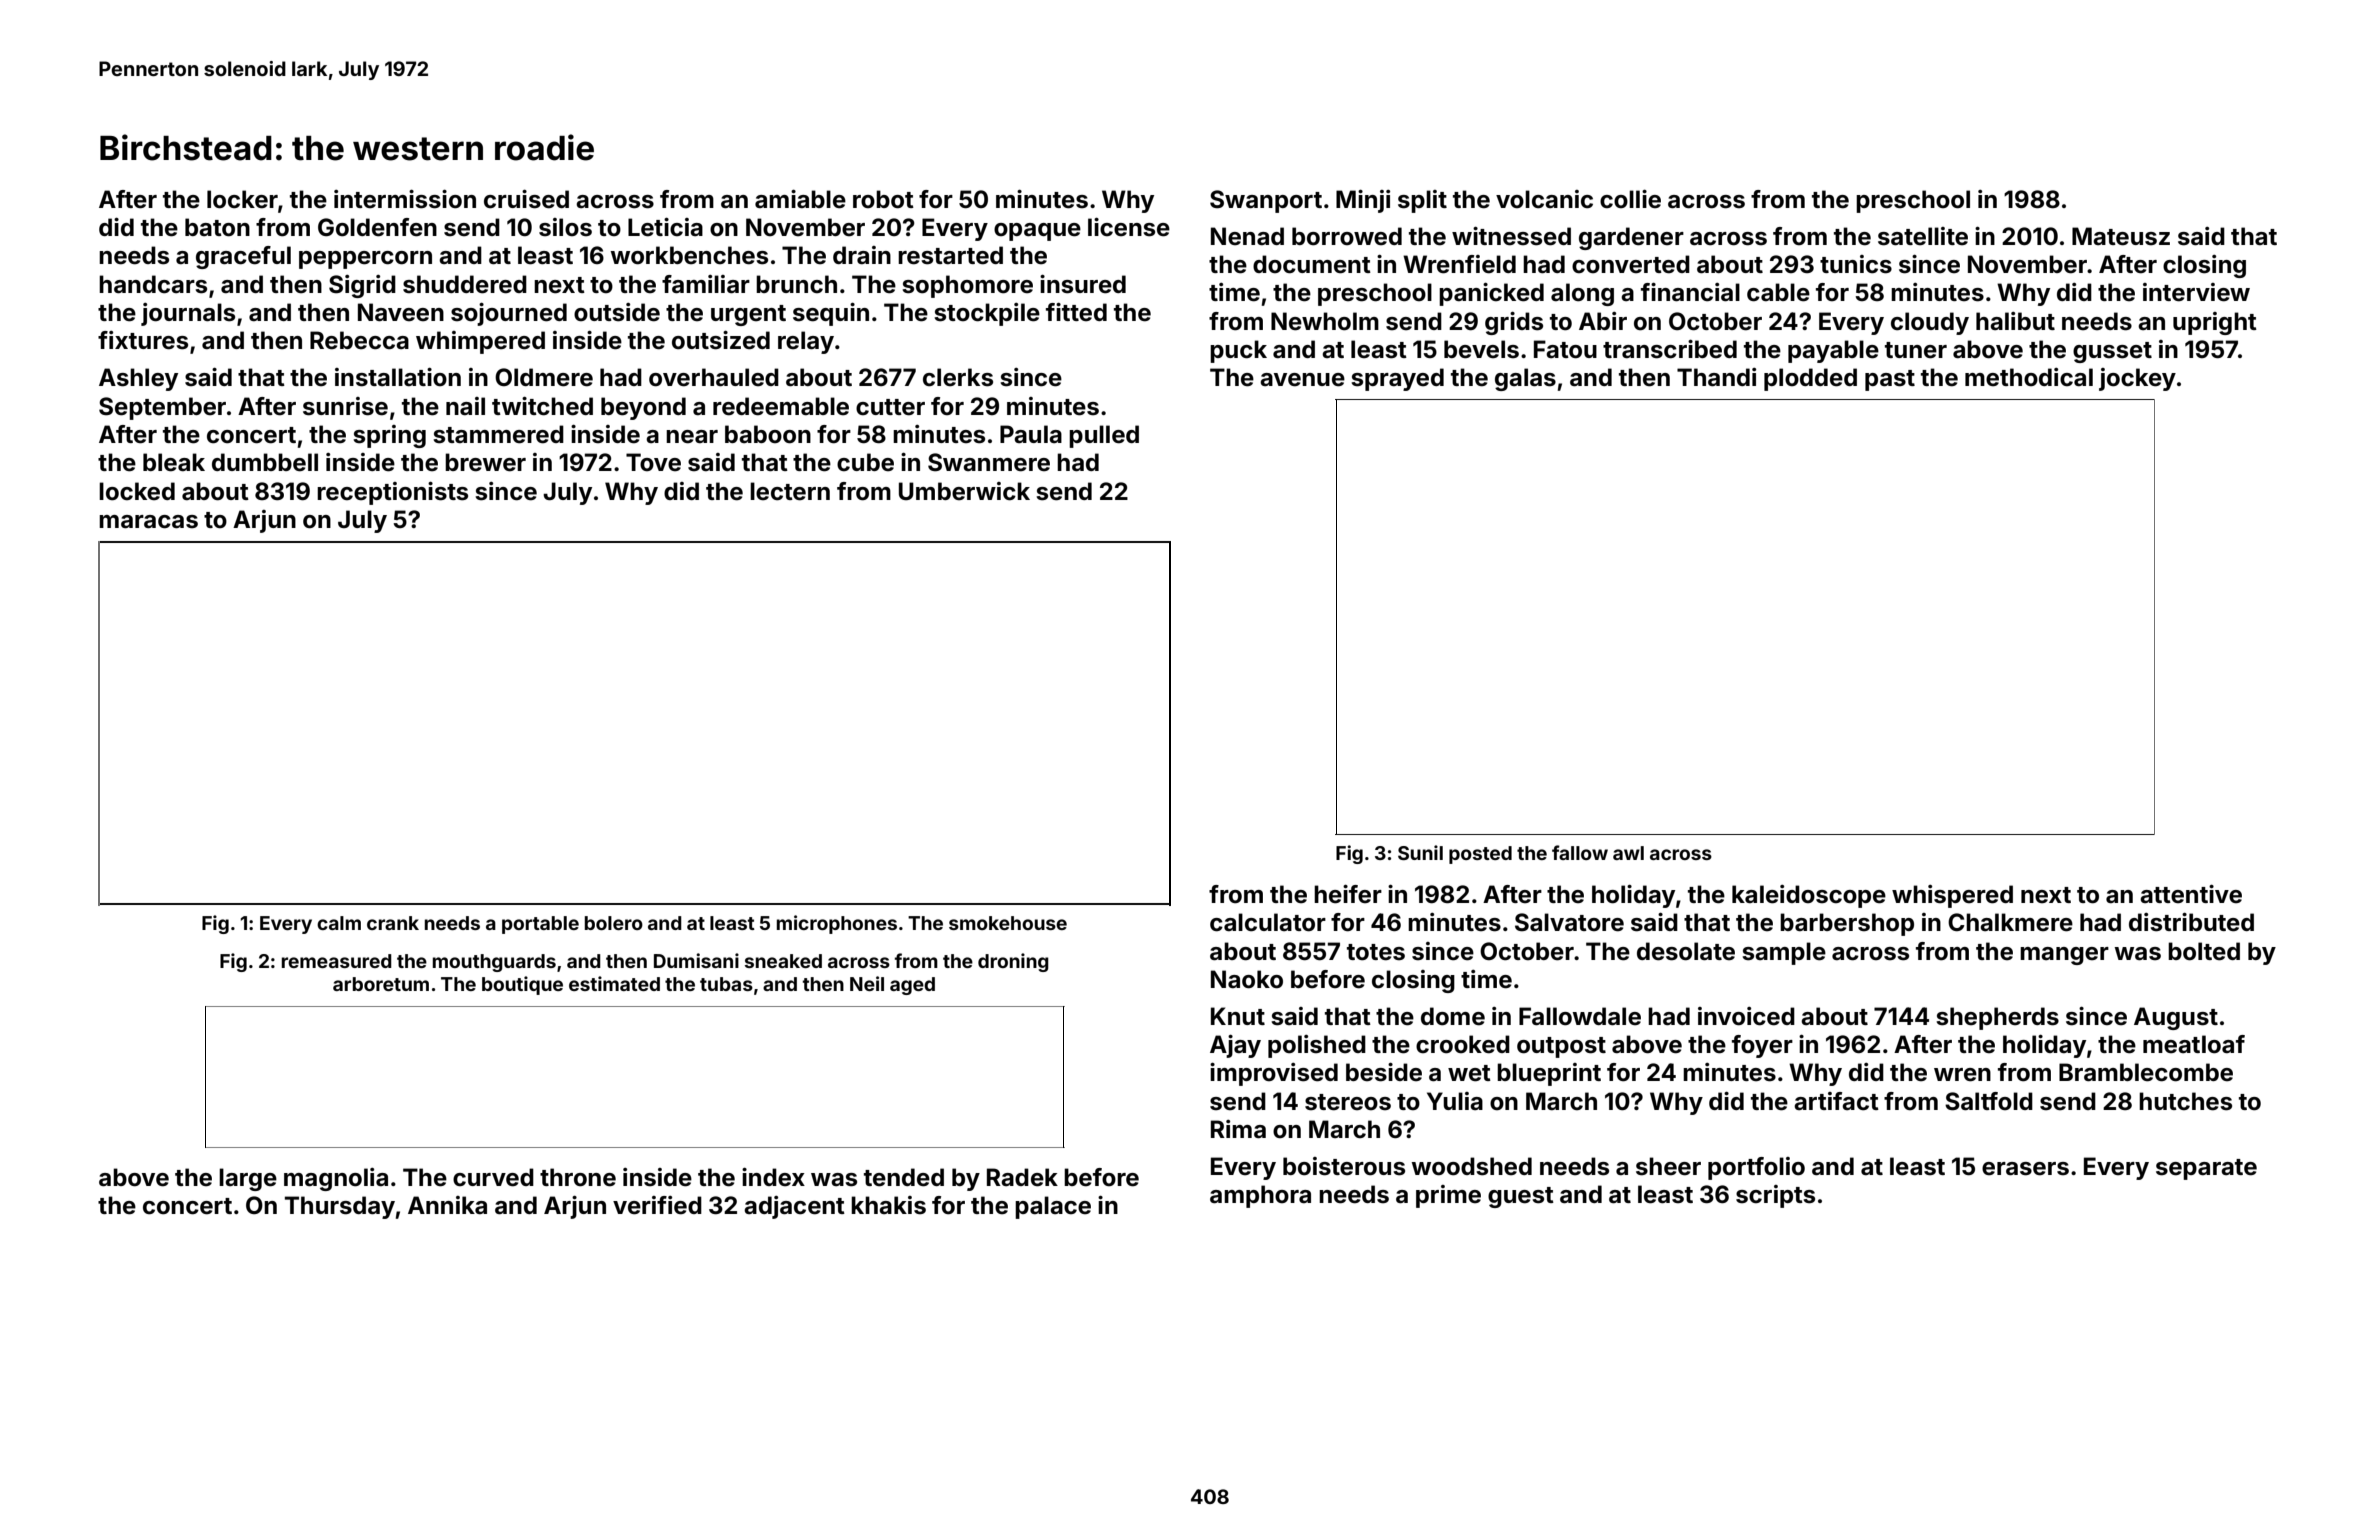 The width and height of the screenshot is (2380, 1540). I want to click on distributed, so click(2191, 922).
